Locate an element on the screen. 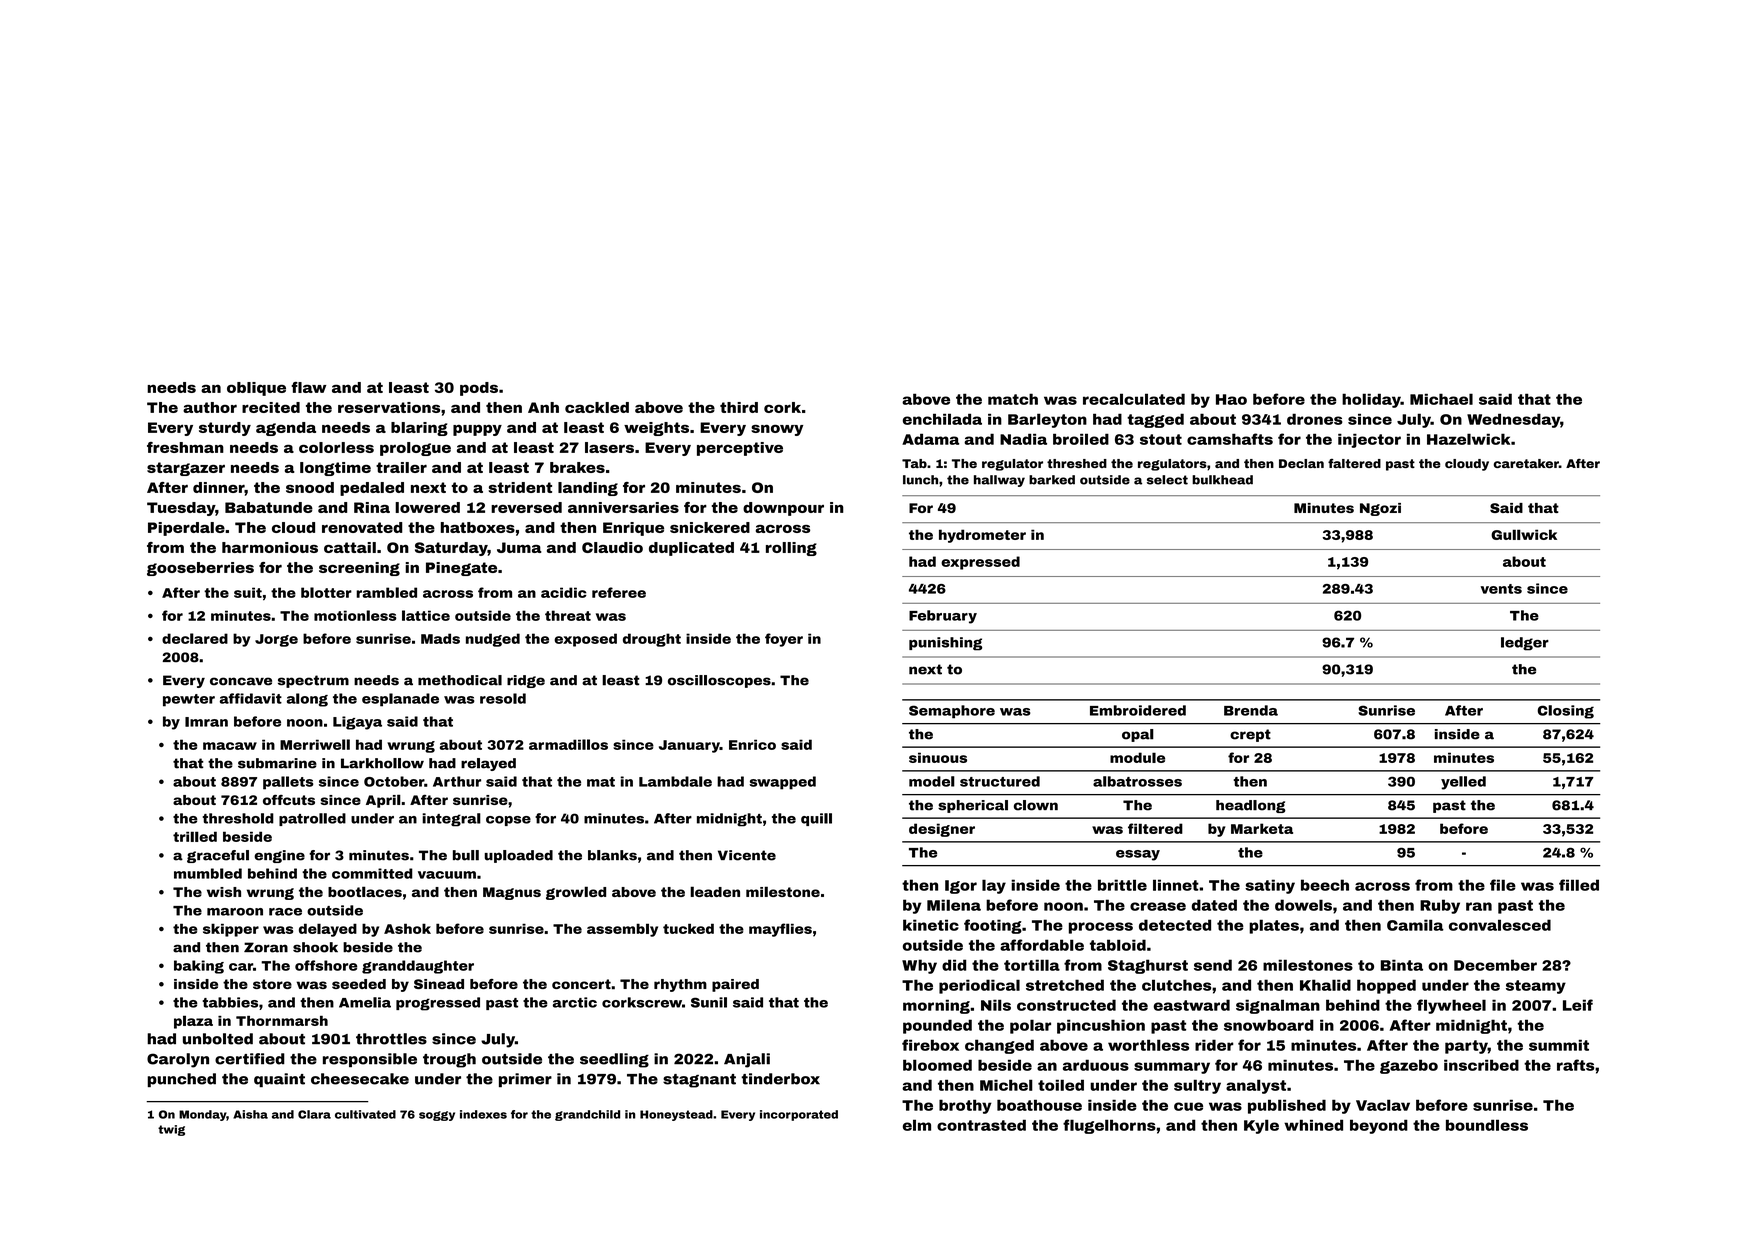 This screenshot has height=1235, width=1747. boundless is located at coordinates (1487, 1125).
